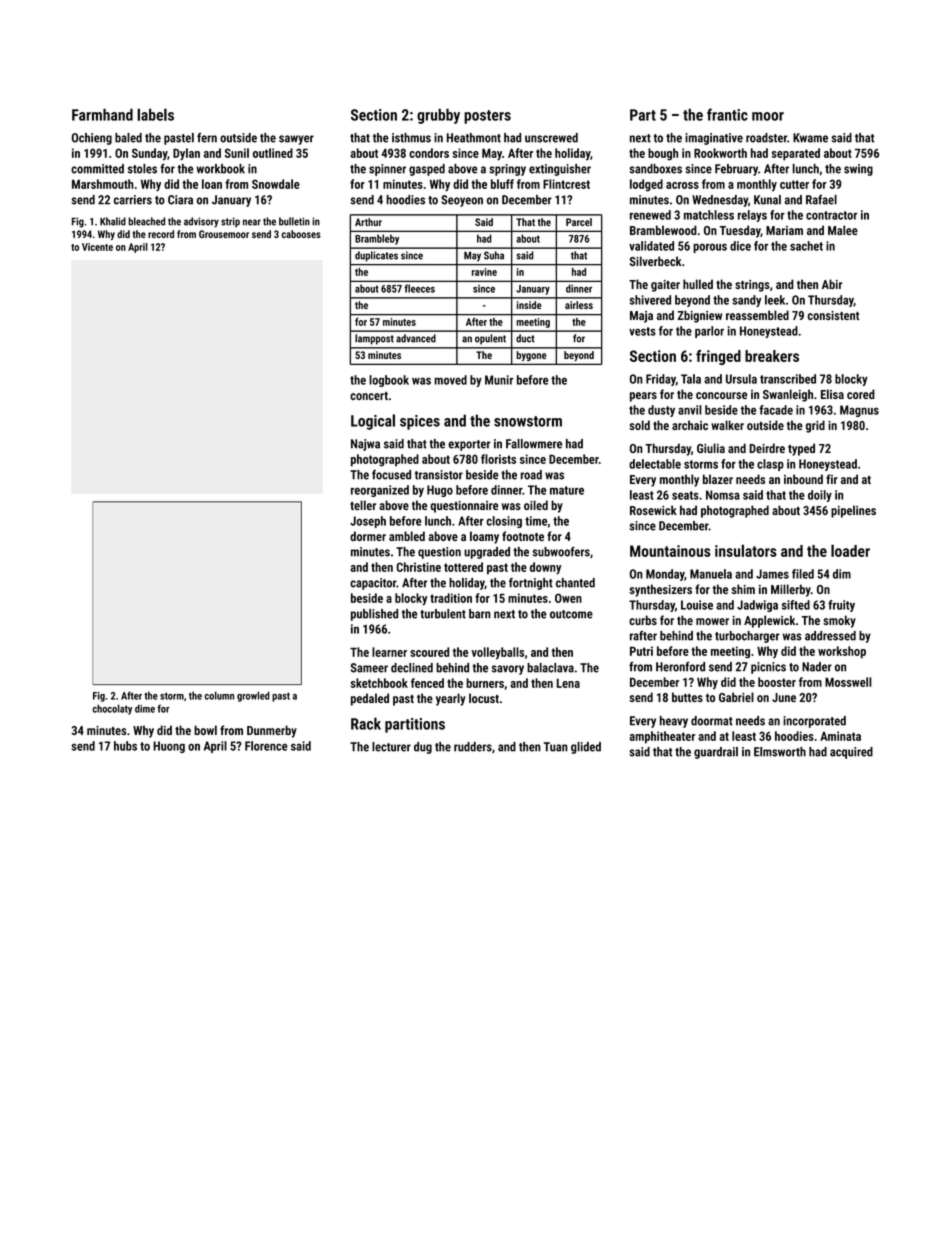 This screenshot has height=1233, width=952. I want to click on posters, so click(487, 117).
